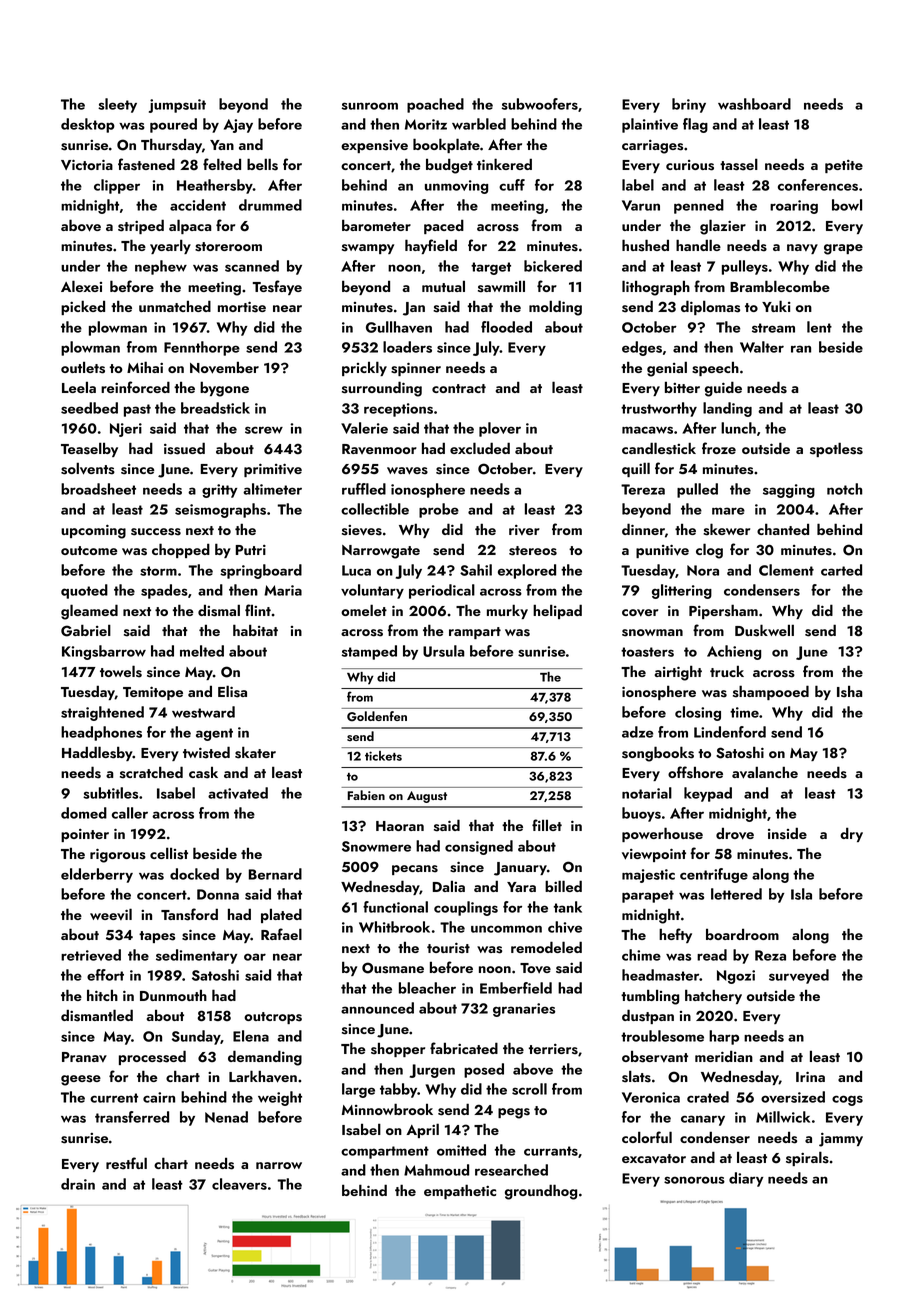 This document has width=924, height=1308. Describe the element at coordinates (783, 529) in the document. I see `chanted` at that location.
